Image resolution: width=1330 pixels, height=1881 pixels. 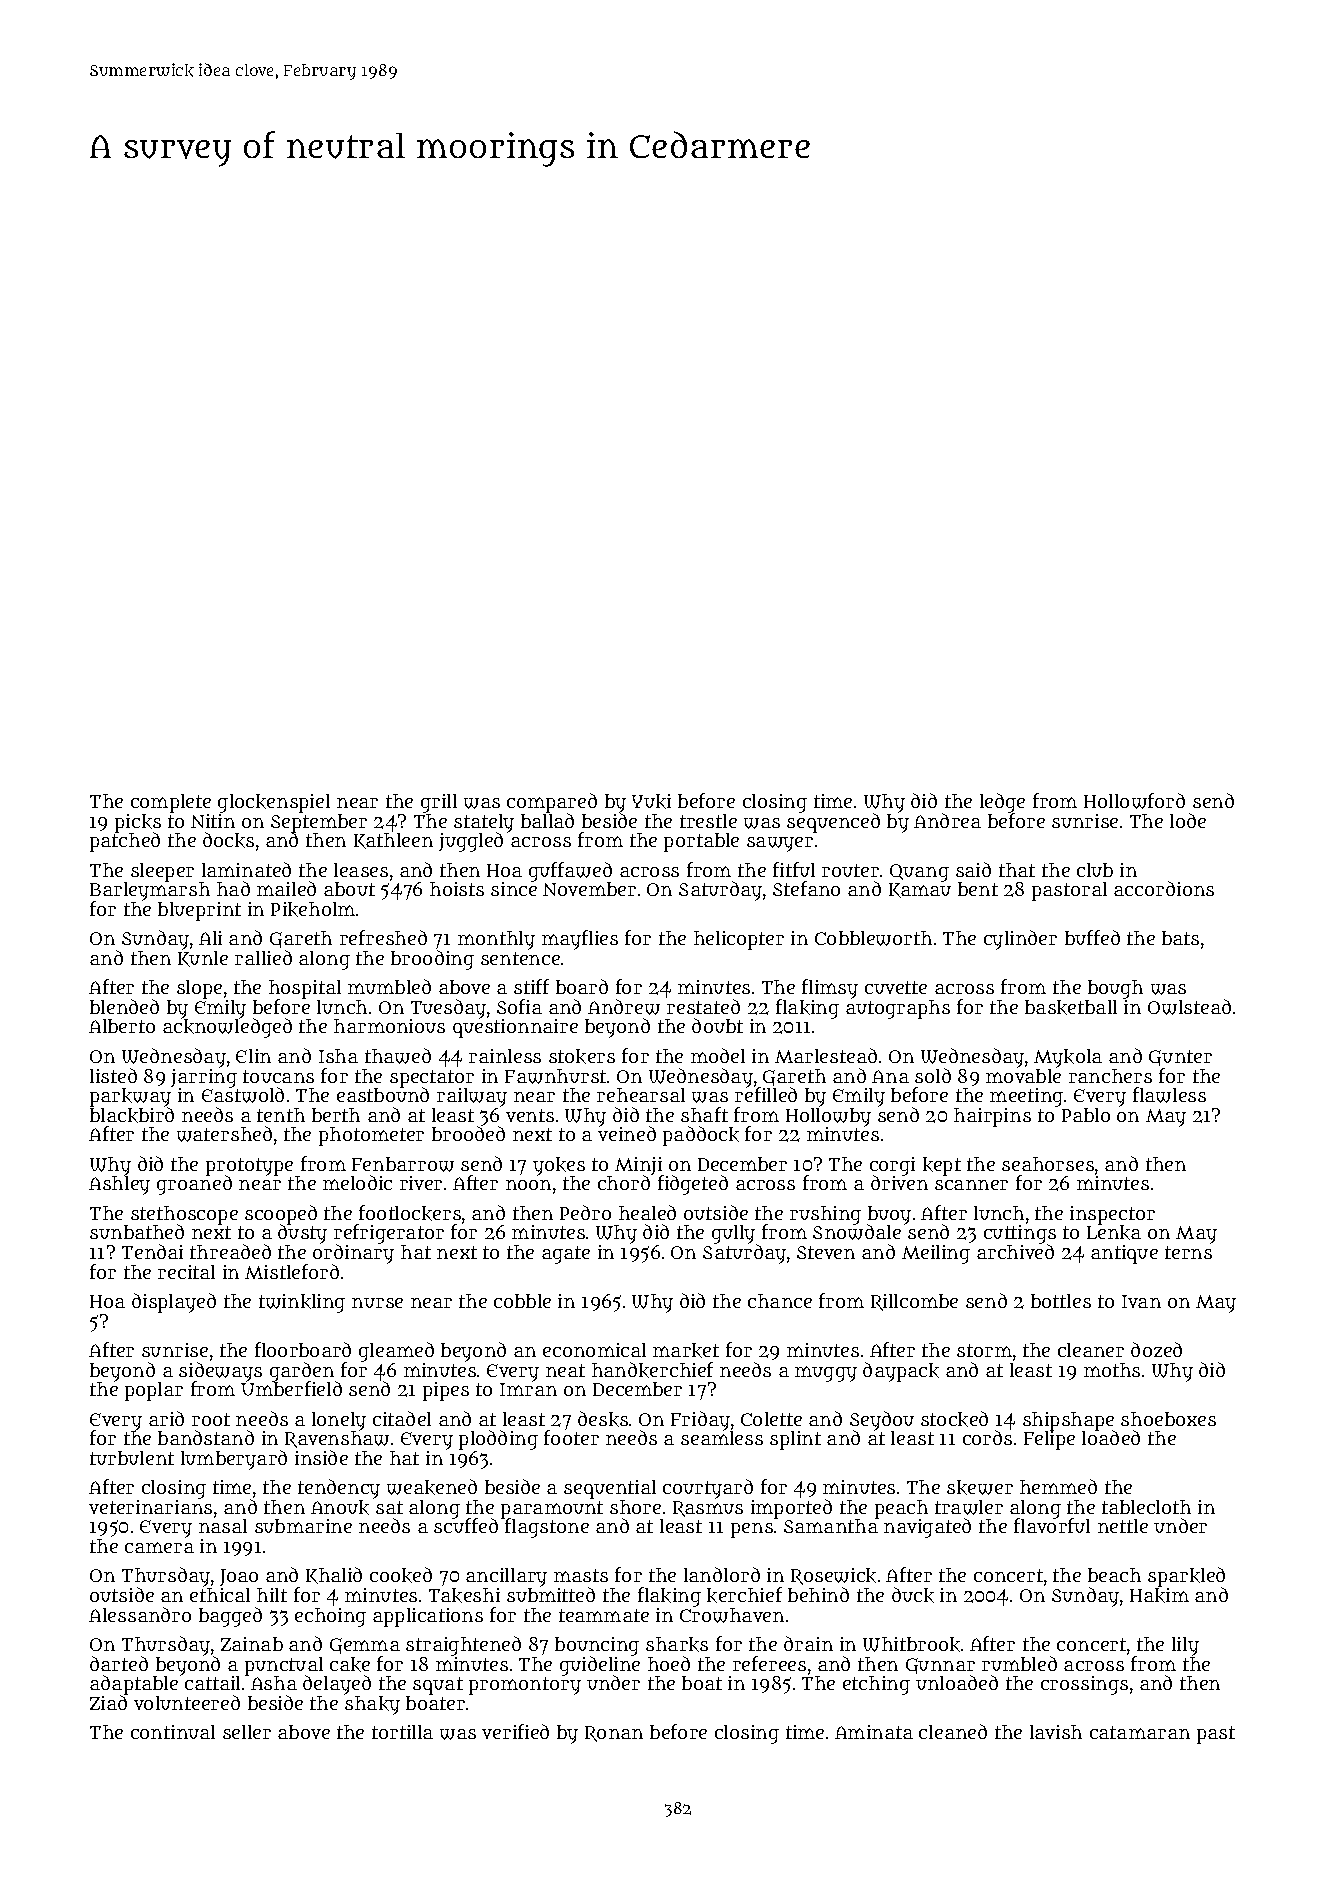 I want to click on melodic, so click(x=357, y=1182).
